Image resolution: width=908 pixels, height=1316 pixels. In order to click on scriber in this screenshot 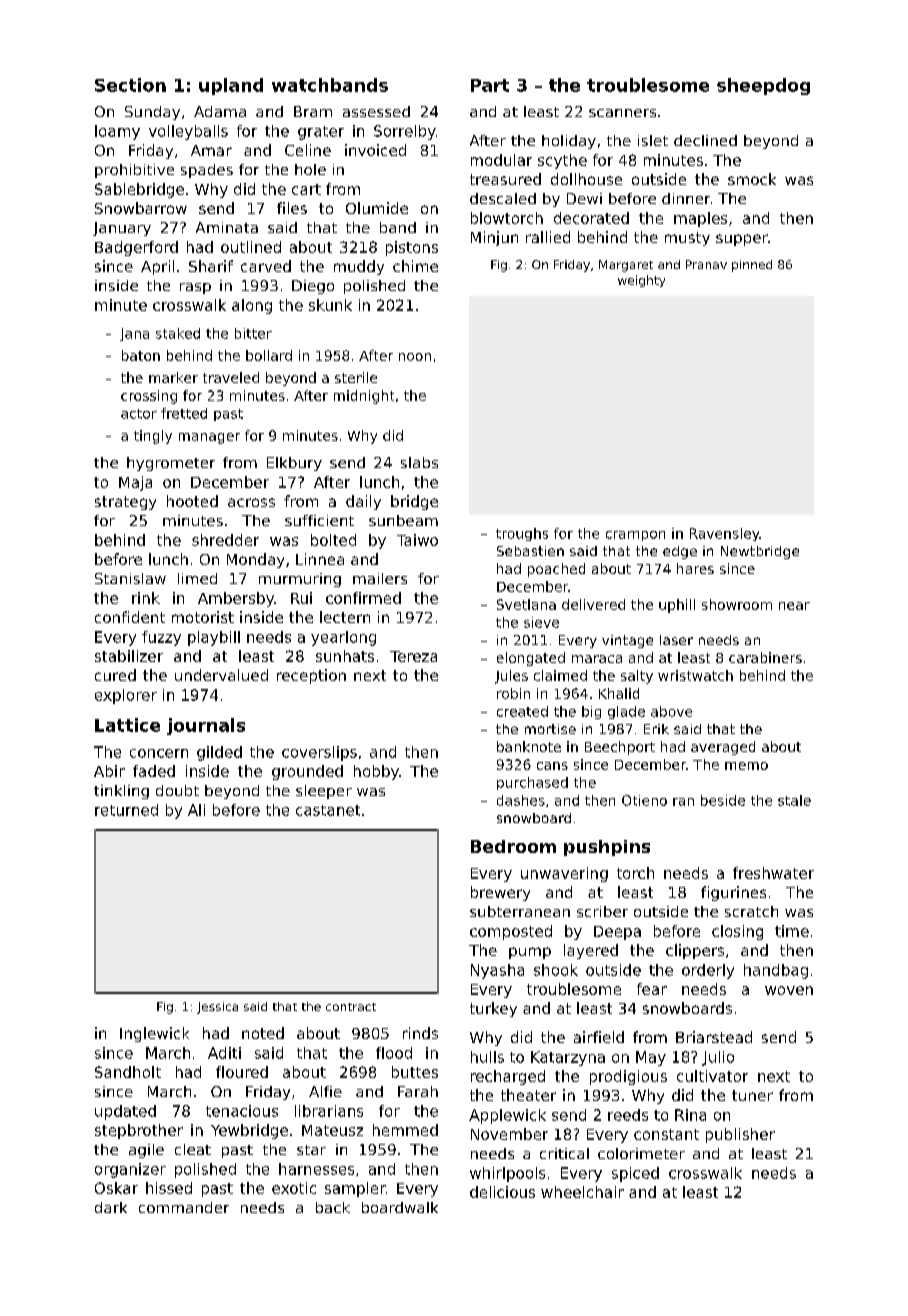, I will do `click(602, 911)`.
